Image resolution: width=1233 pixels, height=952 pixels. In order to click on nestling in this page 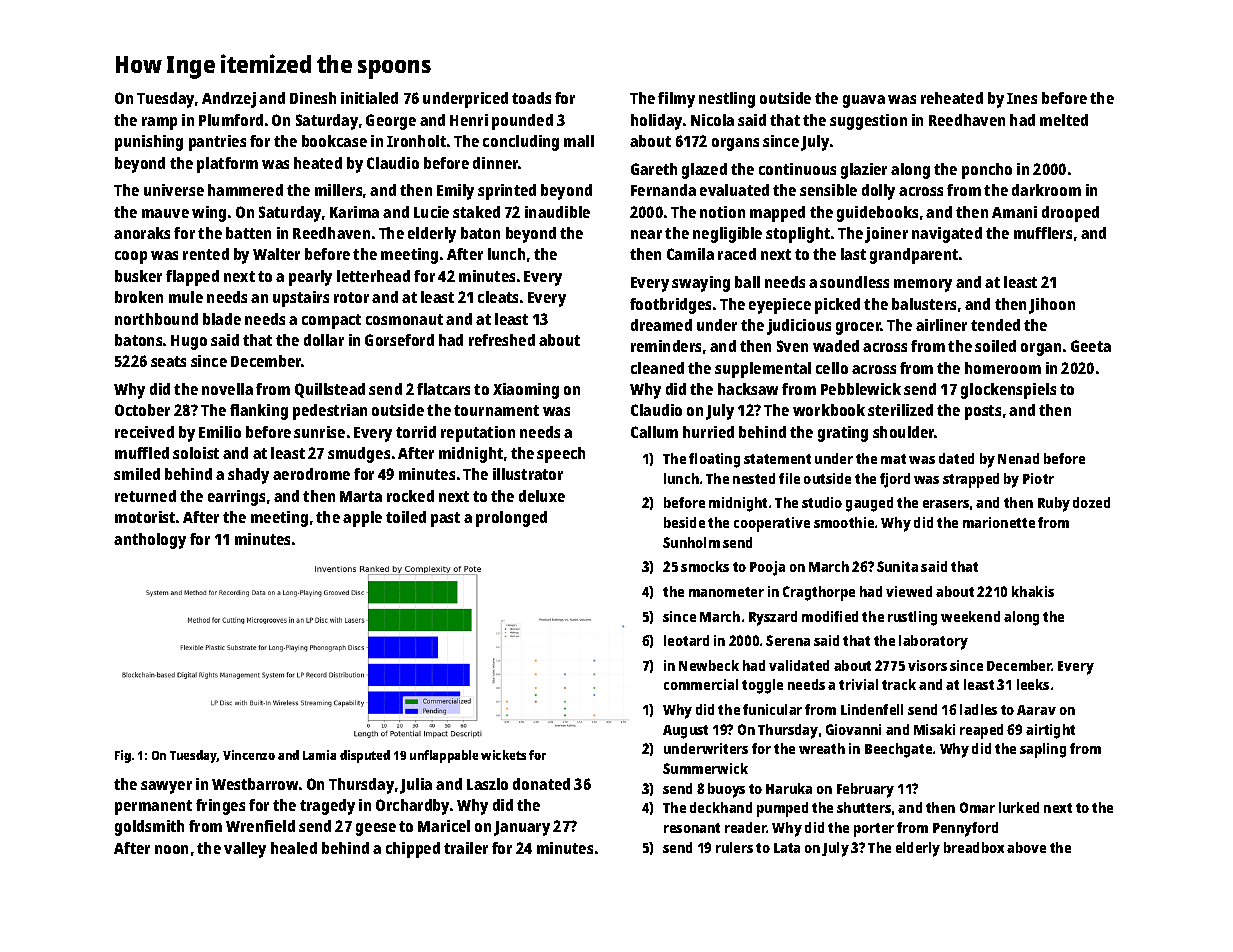, I will do `click(727, 100)`.
